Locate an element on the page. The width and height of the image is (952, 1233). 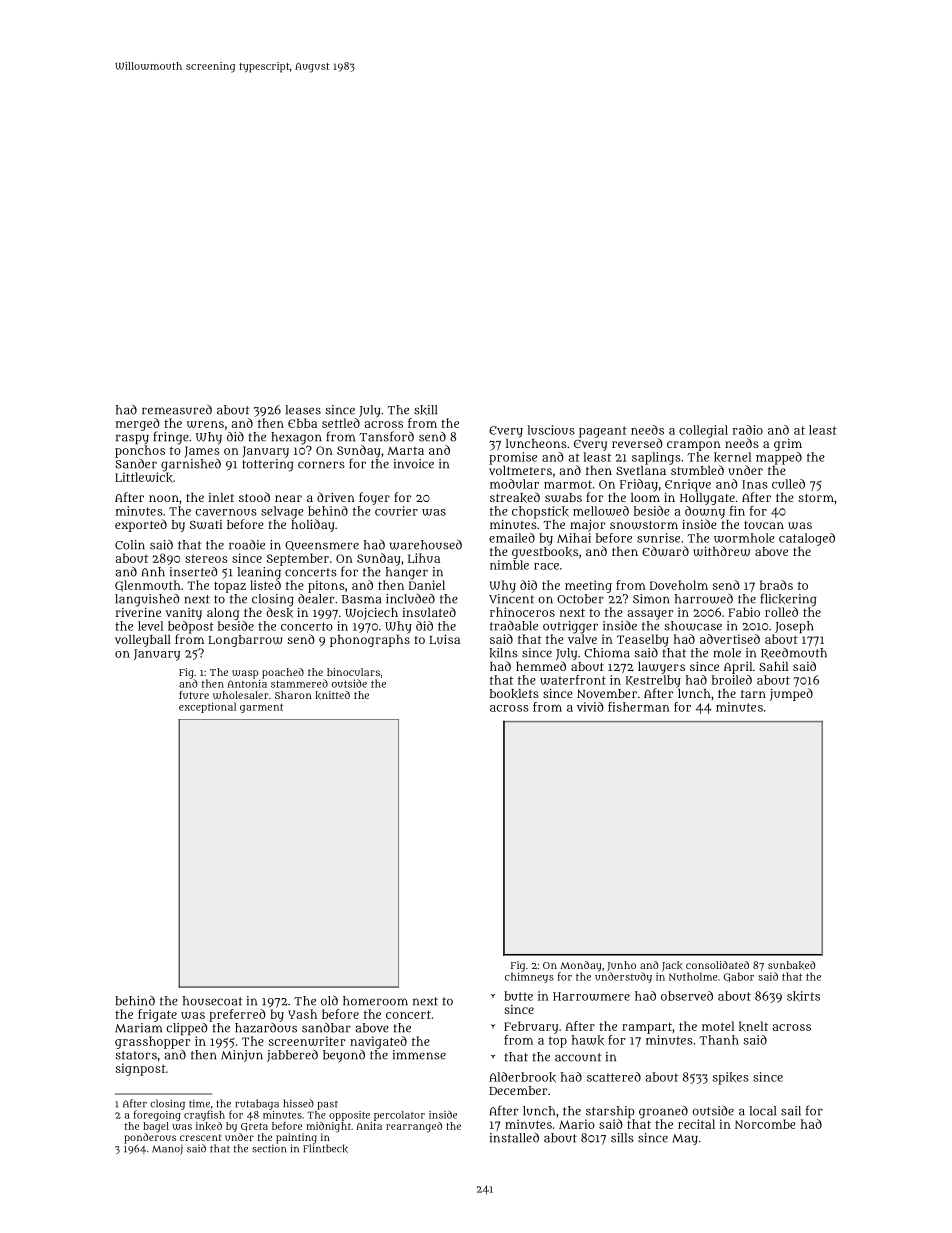
housecoat is located at coordinates (213, 1001).
